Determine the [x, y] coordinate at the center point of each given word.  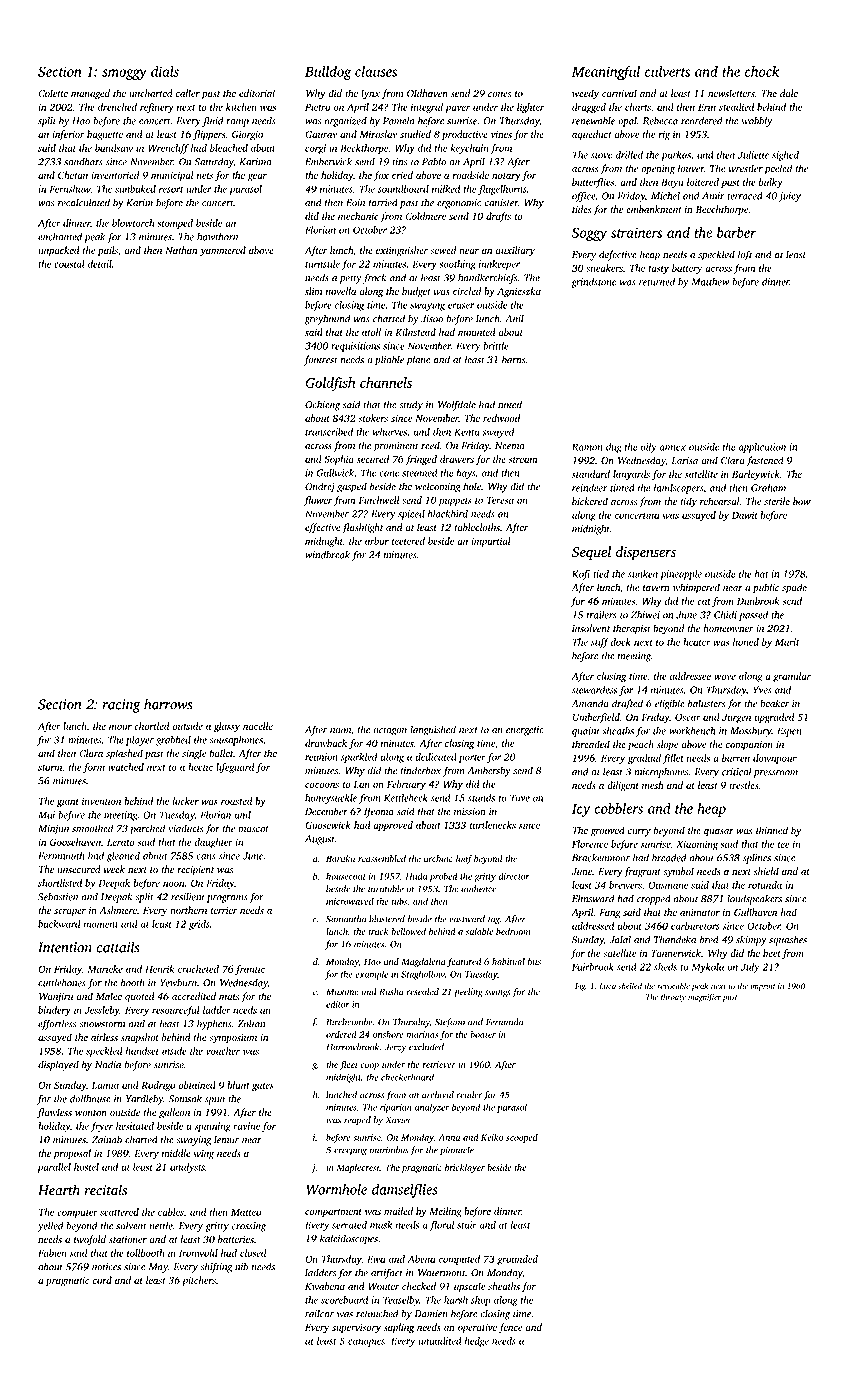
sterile [777, 501]
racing [121, 706]
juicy [790, 197]
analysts [187, 1168]
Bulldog [328, 73]
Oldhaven [427, 93]
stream [523, 460]
